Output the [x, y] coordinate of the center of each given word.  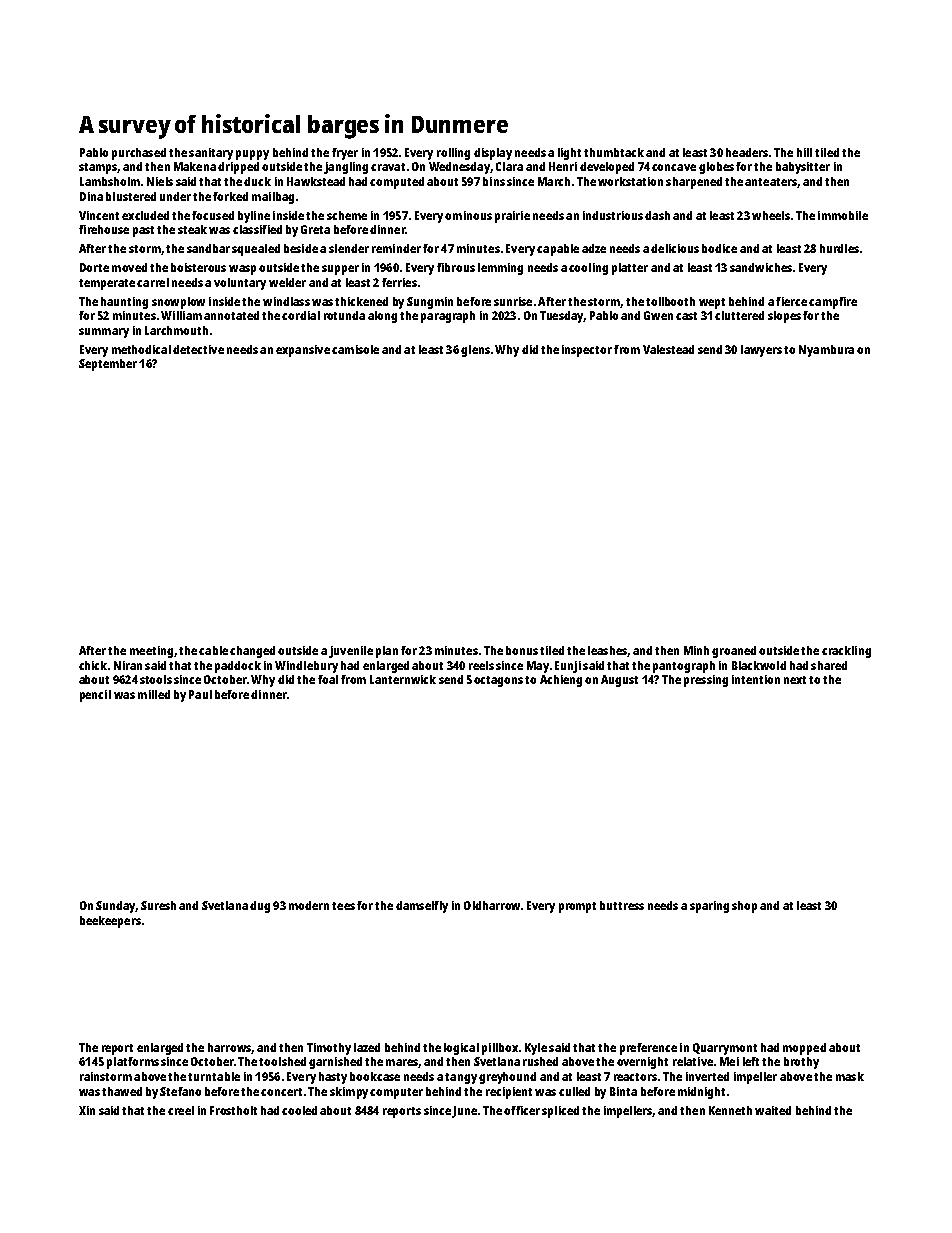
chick [93, 665]
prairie [512, 217]
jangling [346, 168]
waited [773, 1110]
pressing [706, 681]
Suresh [158, 905]
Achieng [561, 681]
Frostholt [233, 1110]
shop [744, 907]
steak [192, 229]
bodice [719, 248]
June [464, 1112]
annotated [231, 315]
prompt [577, 907]
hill [804, 152]
